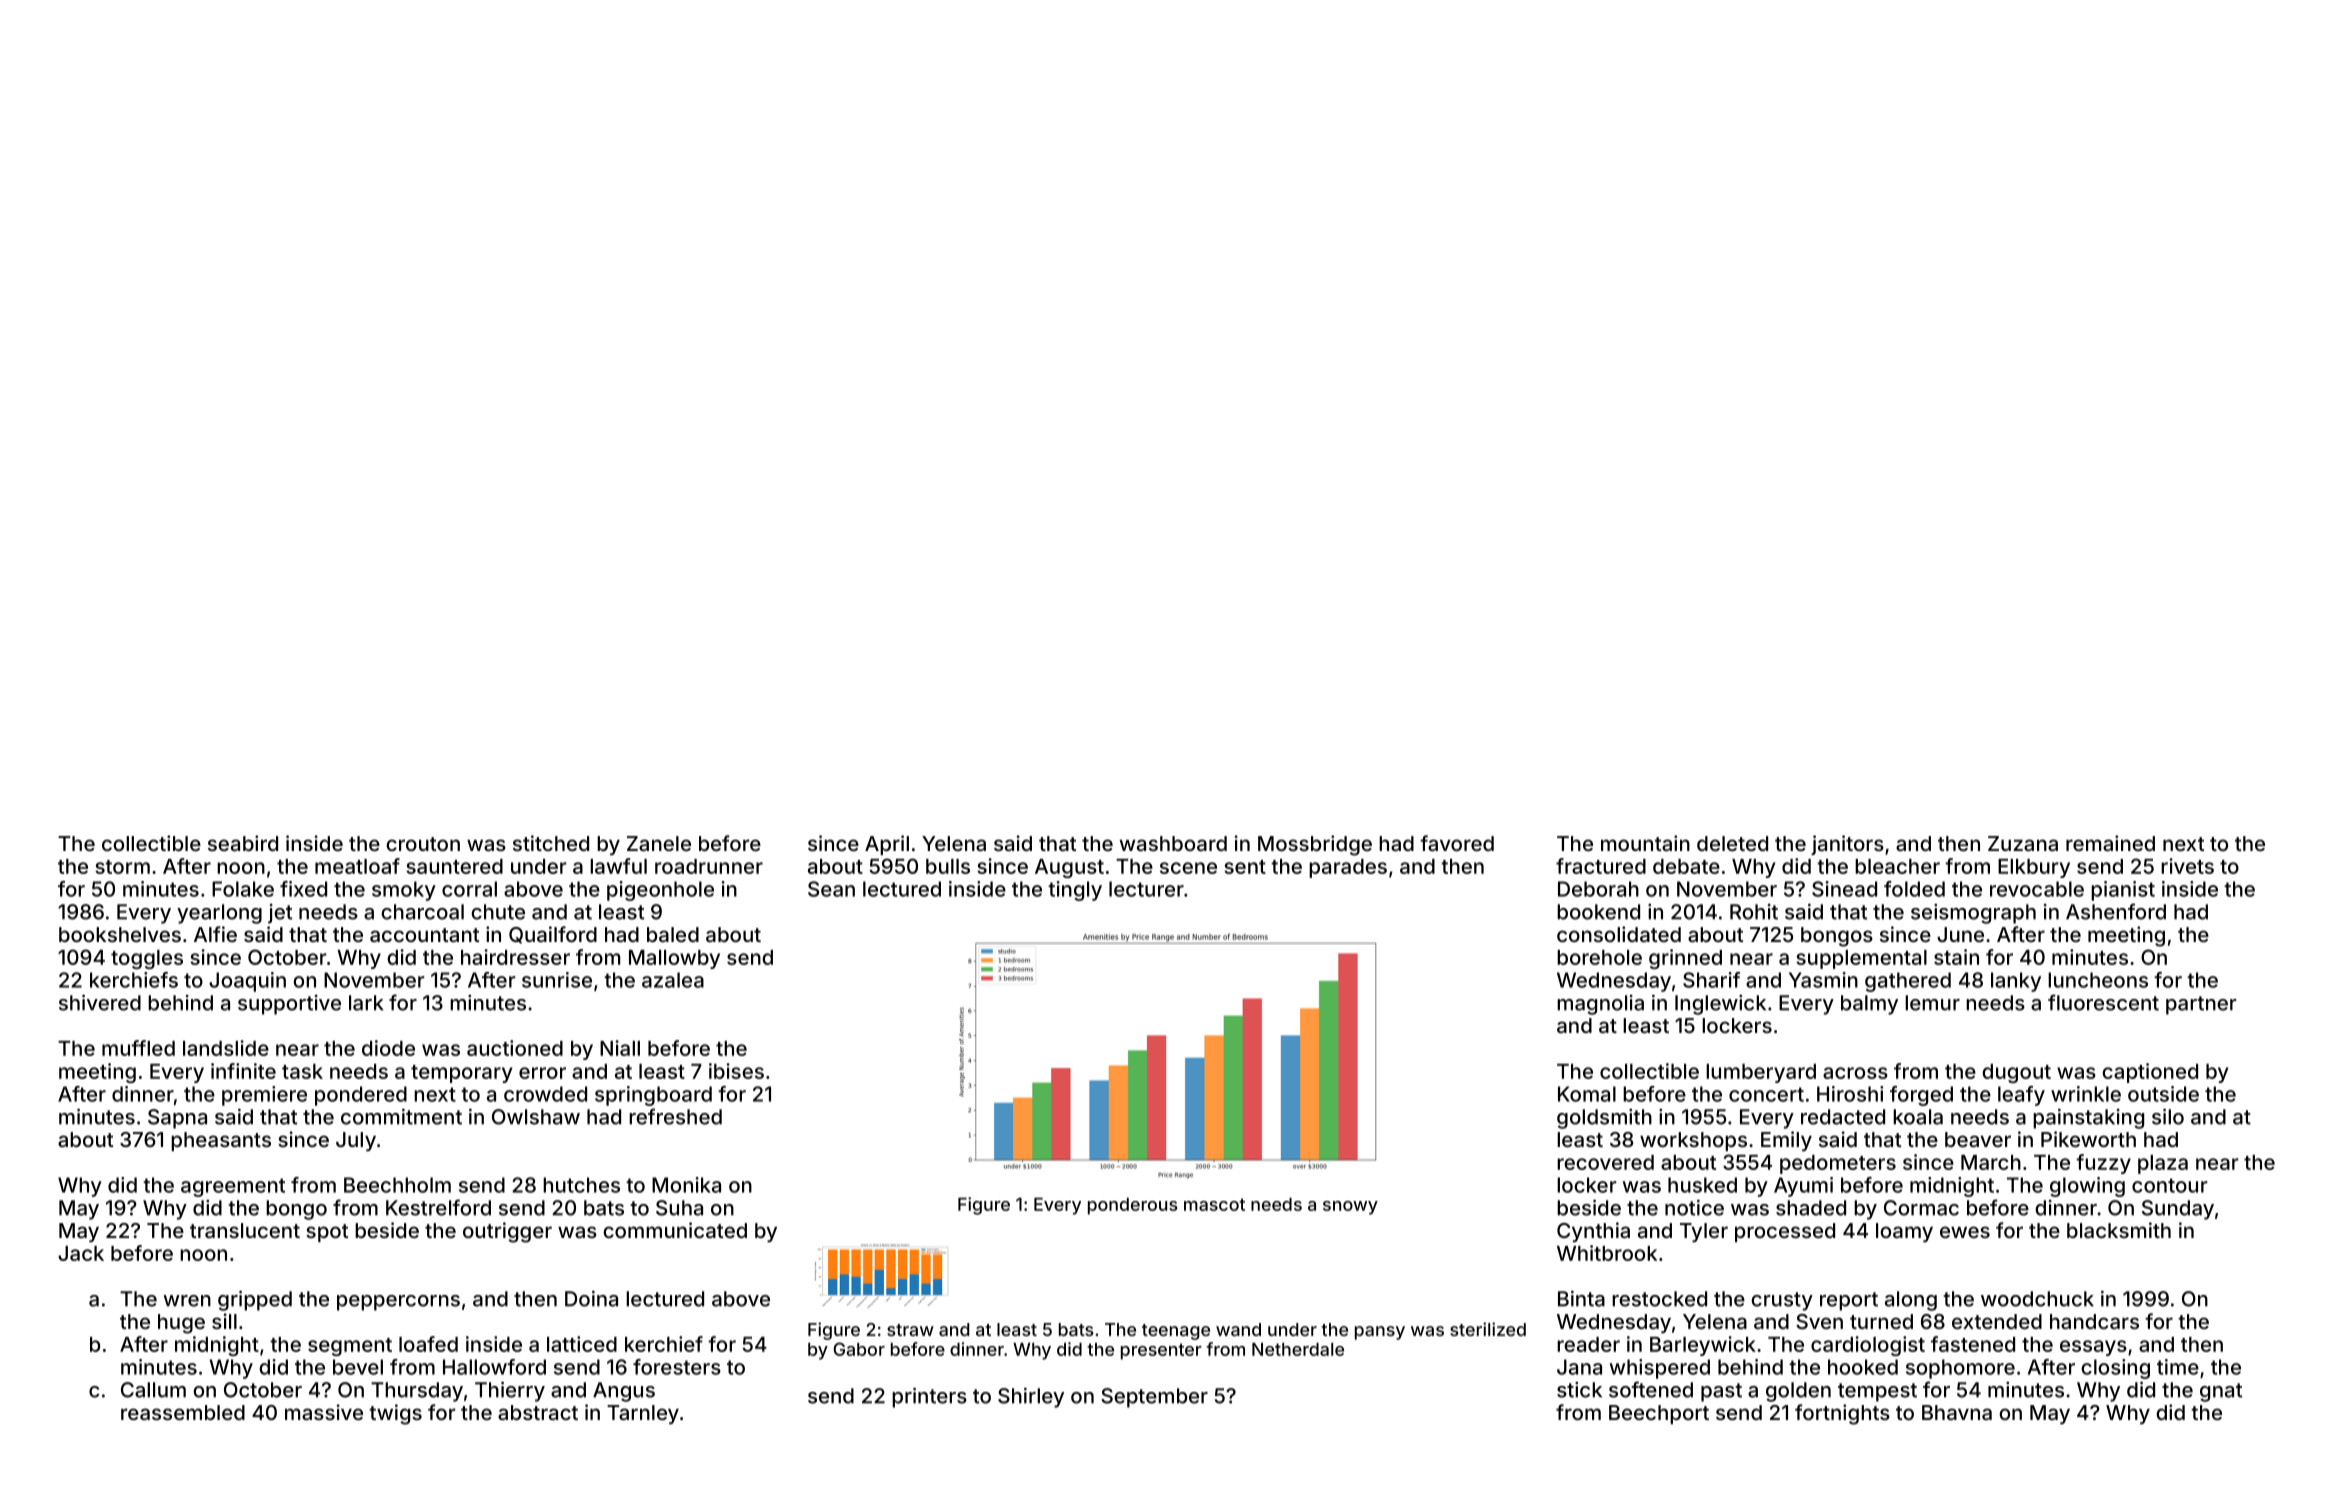  I want to click on borehole, so click(1599, 957).
